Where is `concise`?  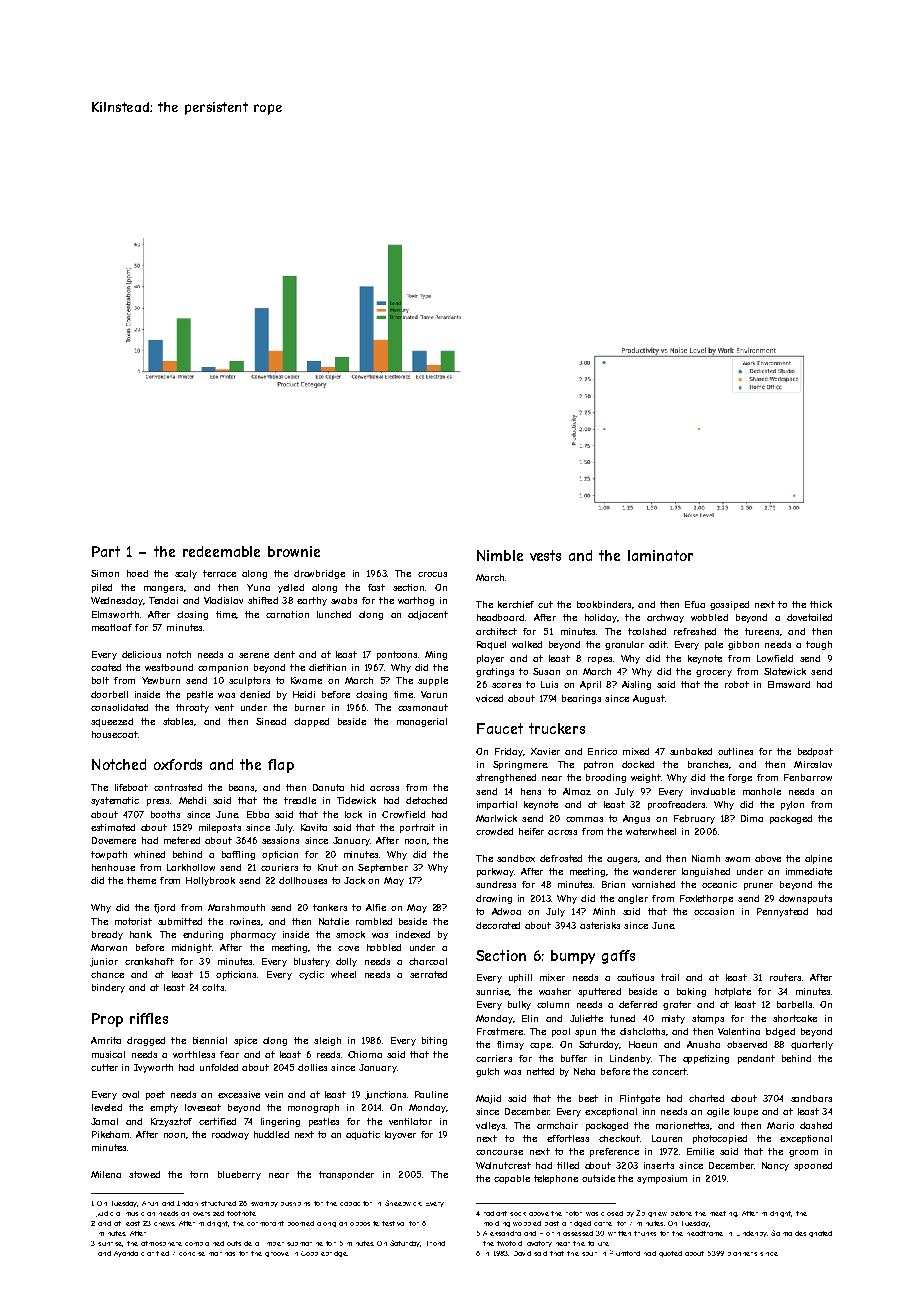
concise is located at coordinates (192, 1254).
